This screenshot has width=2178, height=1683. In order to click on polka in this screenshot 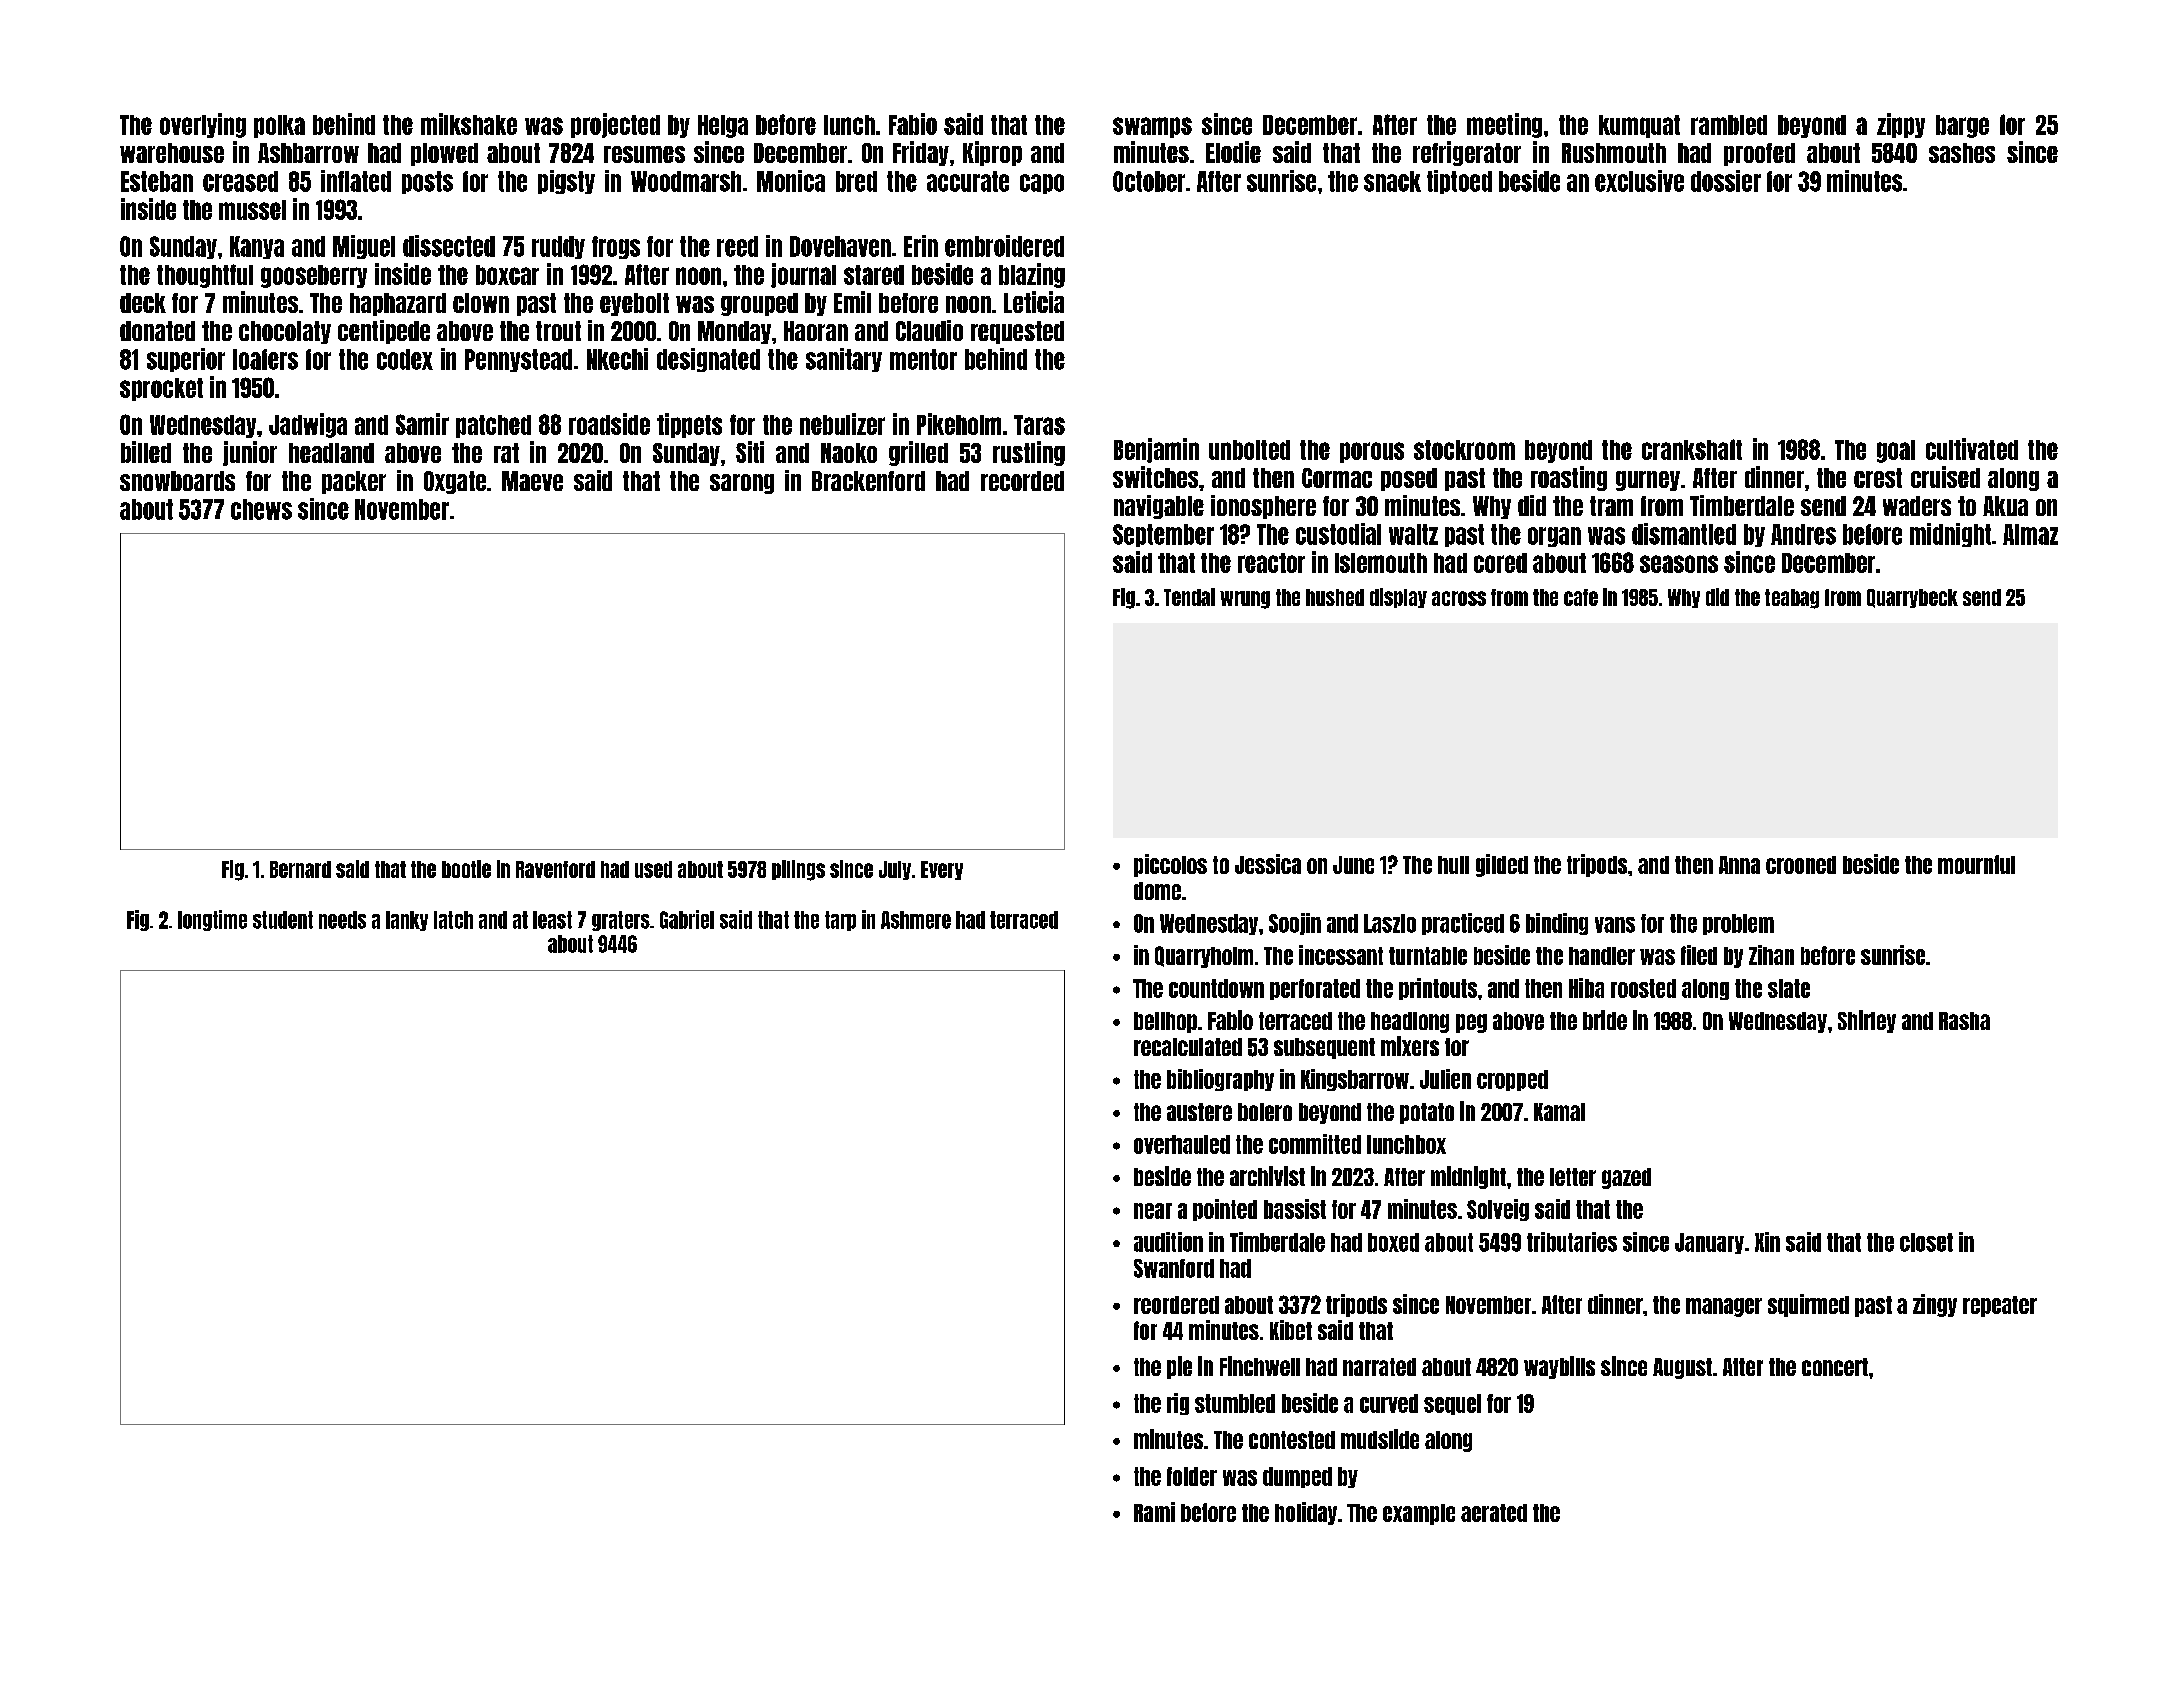, I will do `click(279, 126)`.
